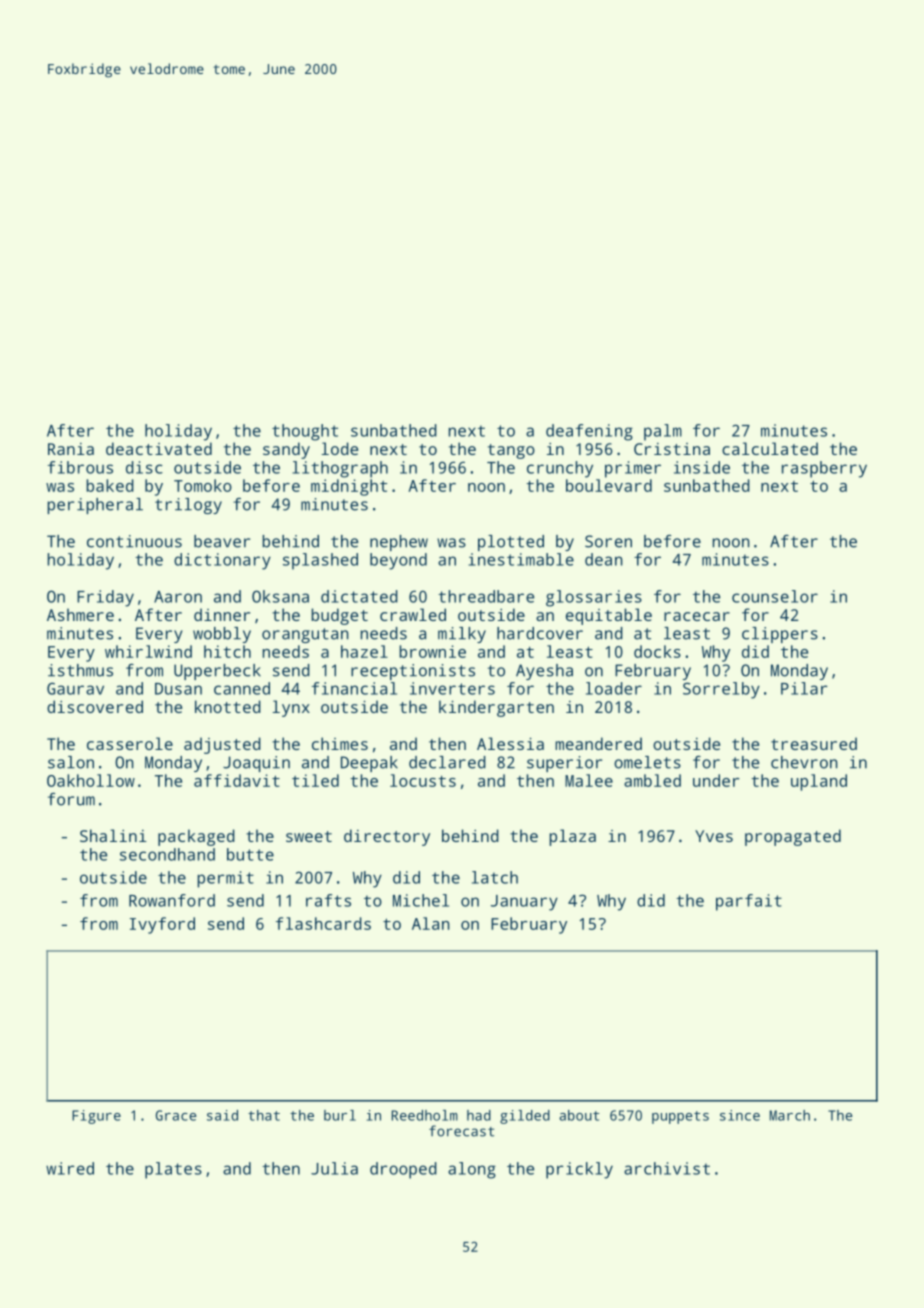  Describe the element at coordinates (657, 651) in the document. I see `docks` at that location.
